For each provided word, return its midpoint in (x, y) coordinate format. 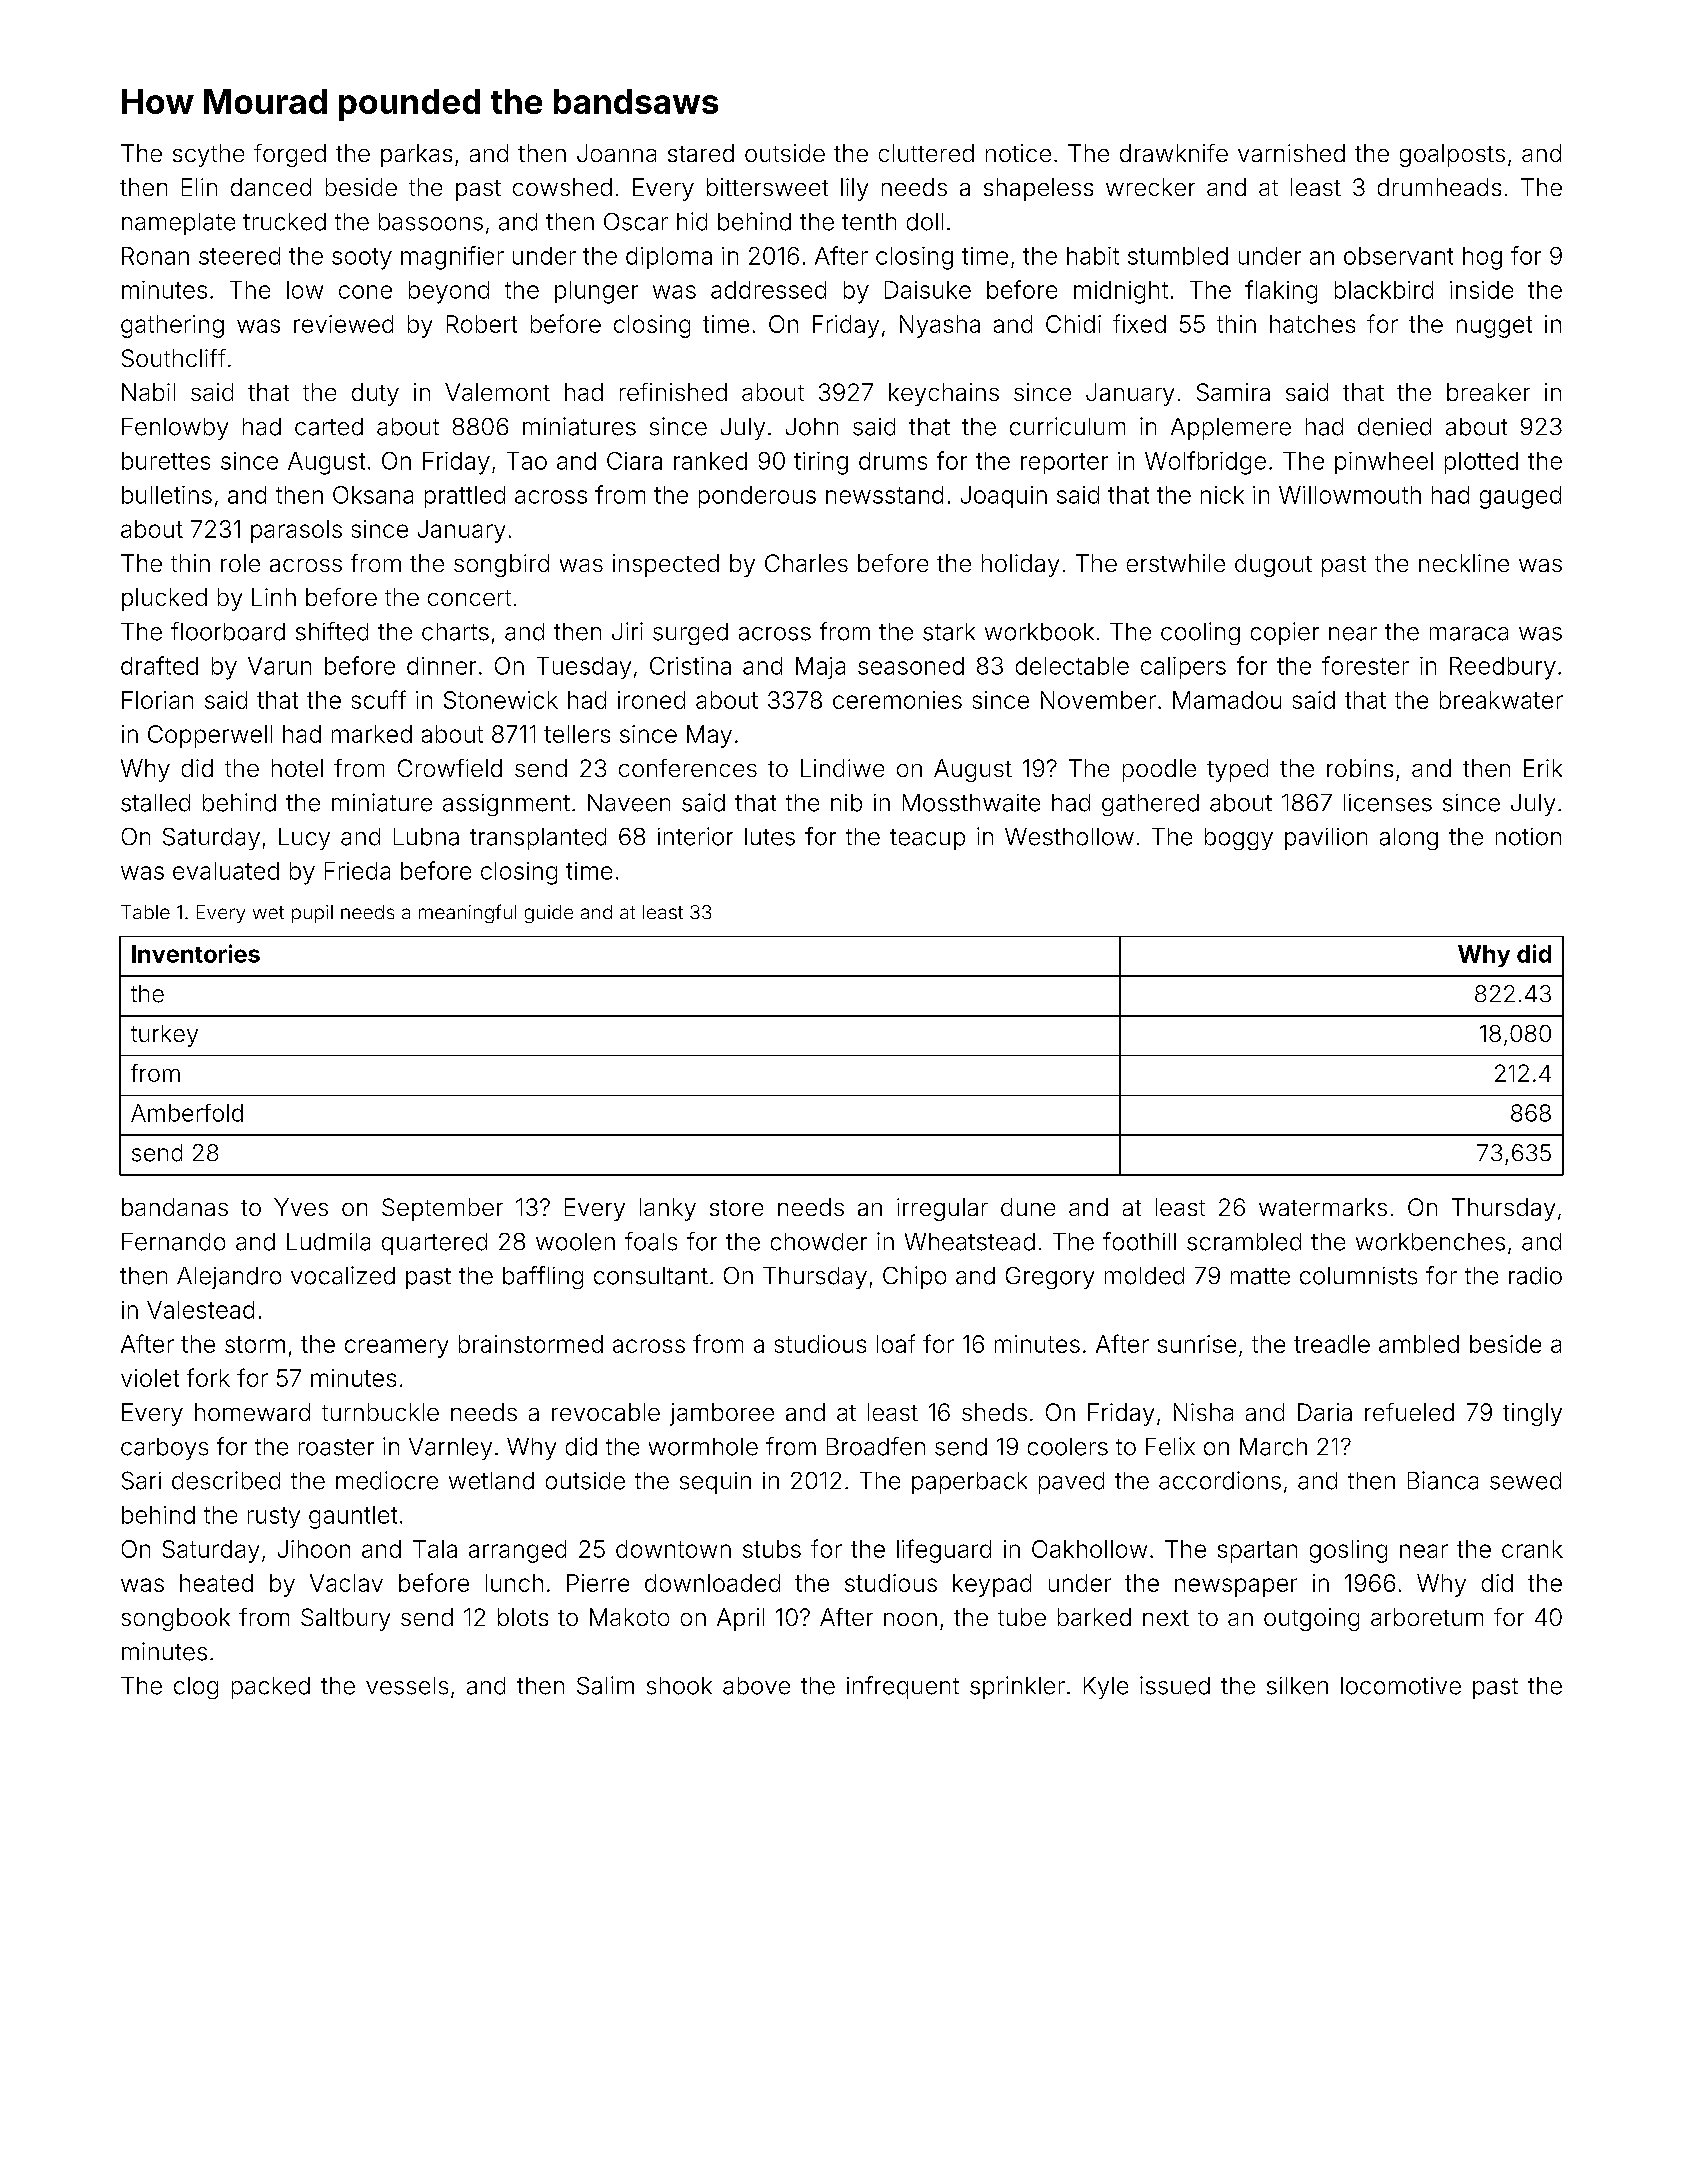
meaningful (467, 913)
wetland (491, 1481)
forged (290, 155)
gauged (1520, 497)
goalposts (1452, 155)
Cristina (690, 666)
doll (925, 222)
